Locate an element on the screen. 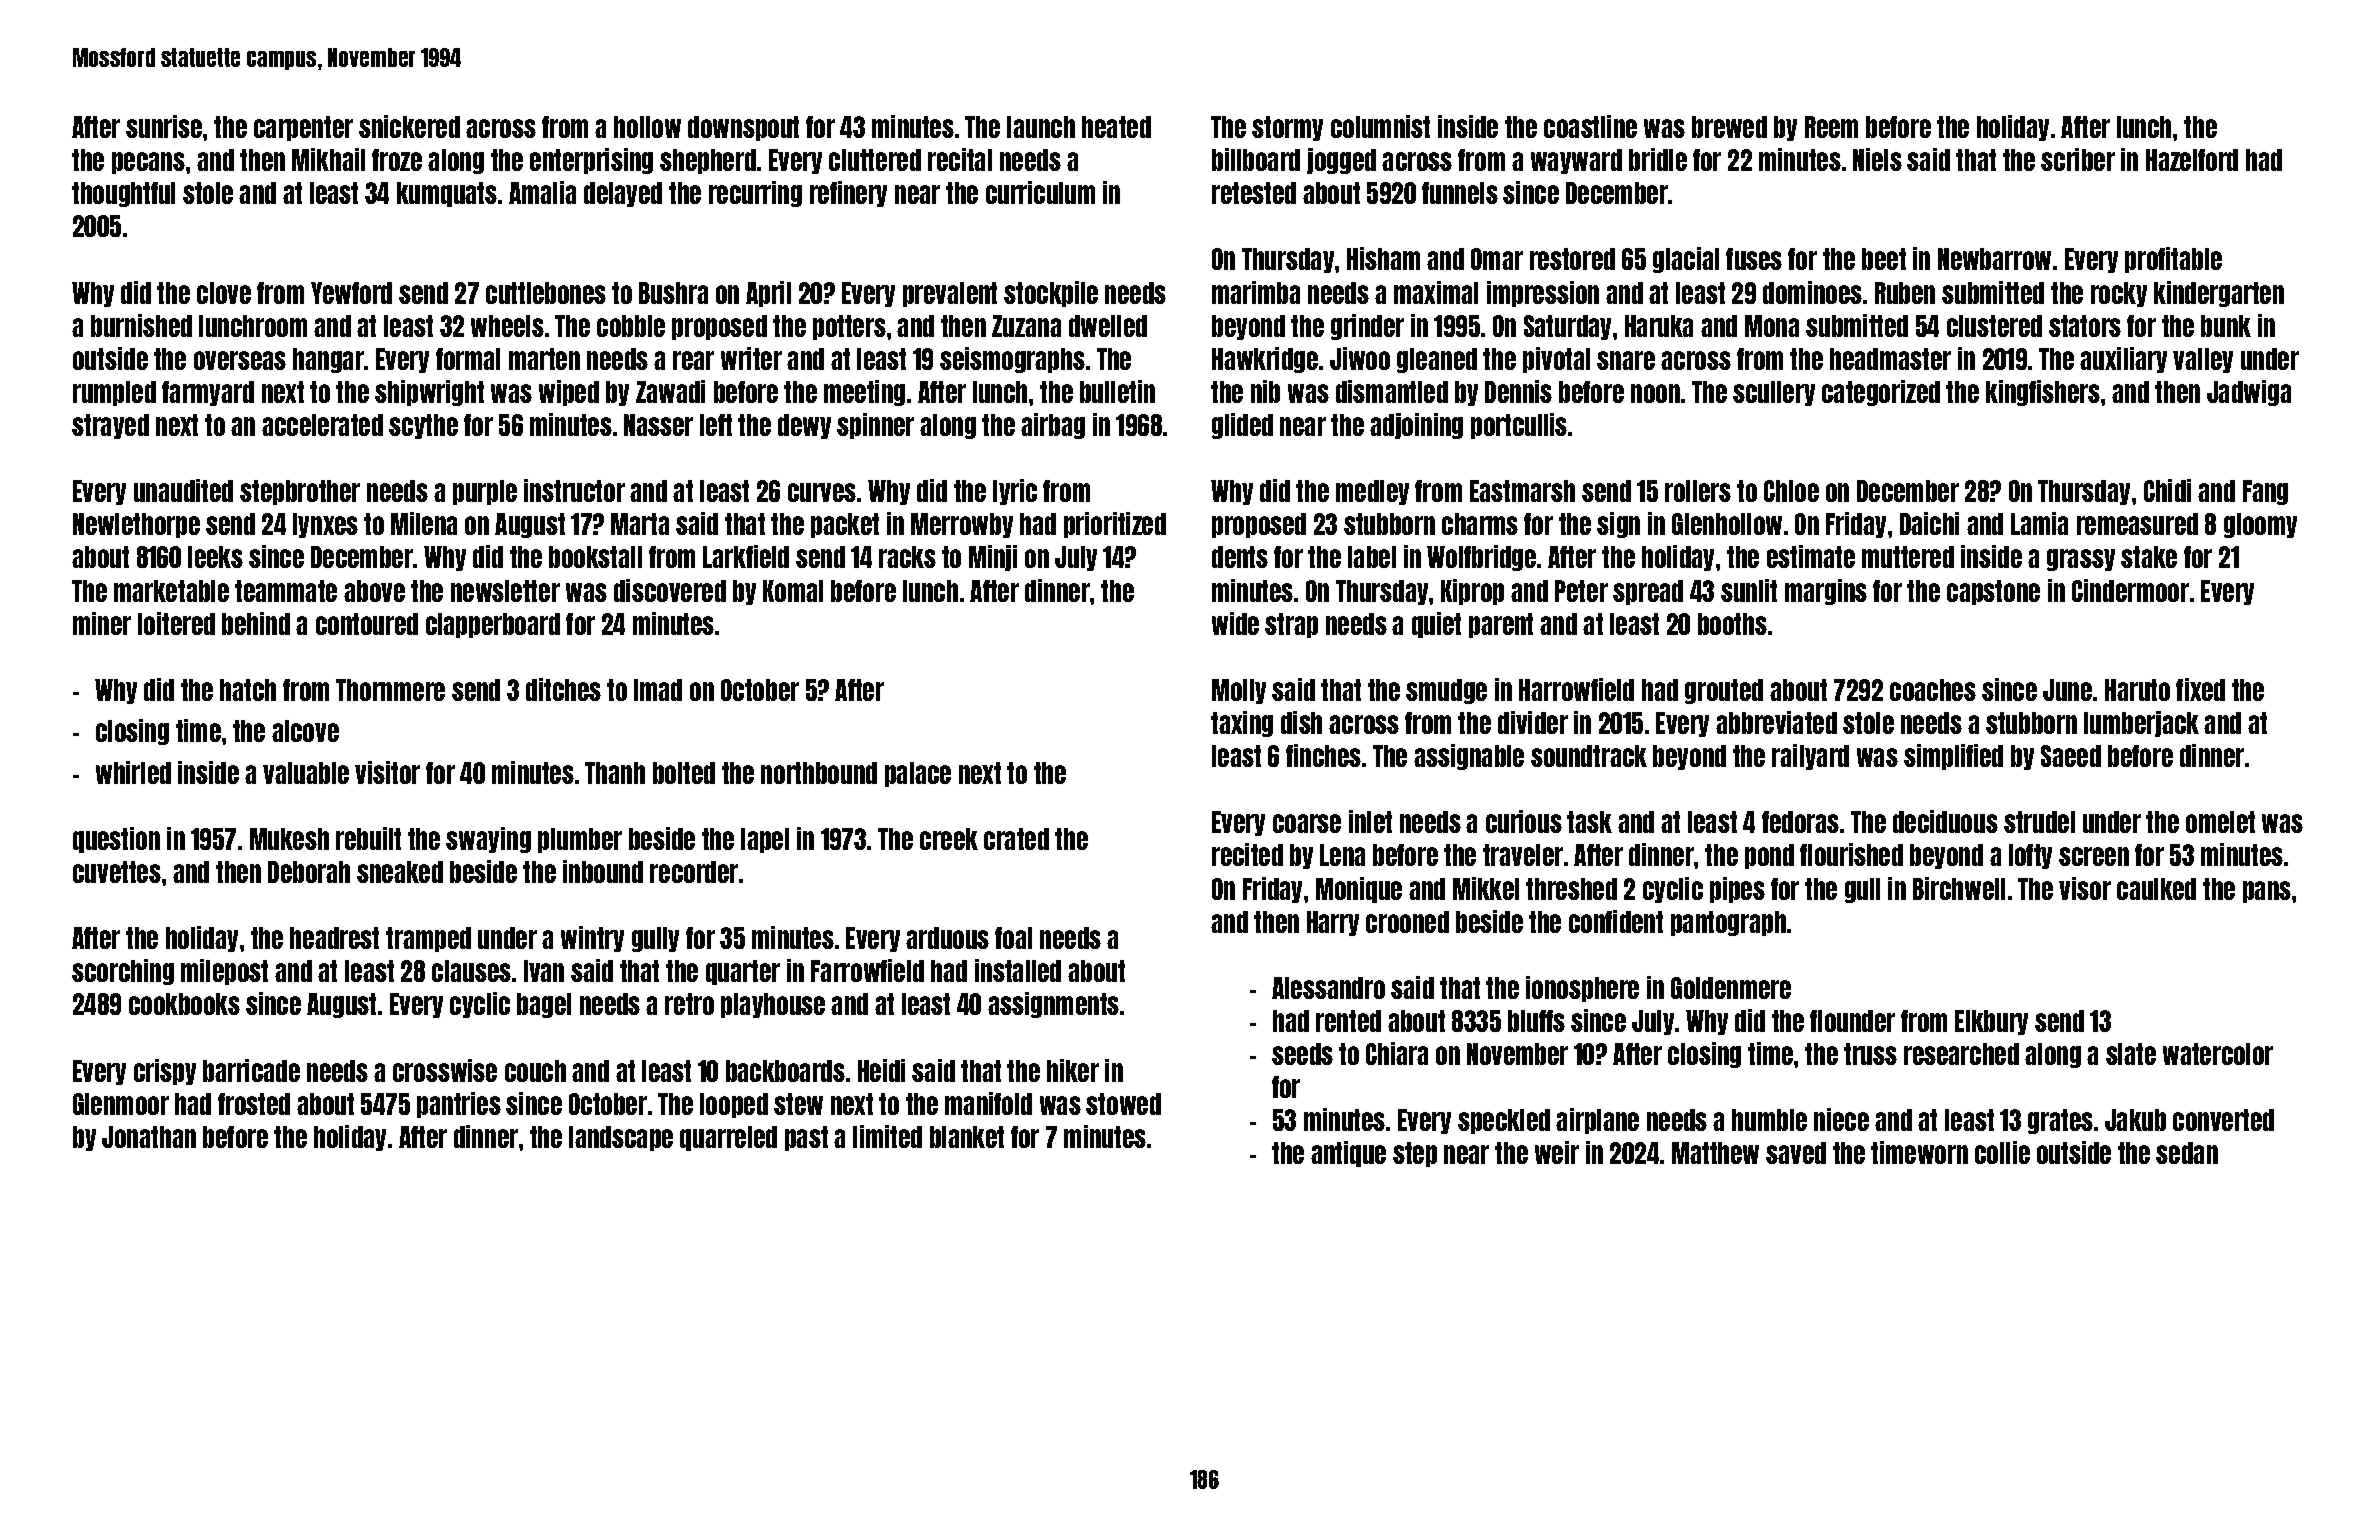  Mona is located at coordinates (1772, 326).
